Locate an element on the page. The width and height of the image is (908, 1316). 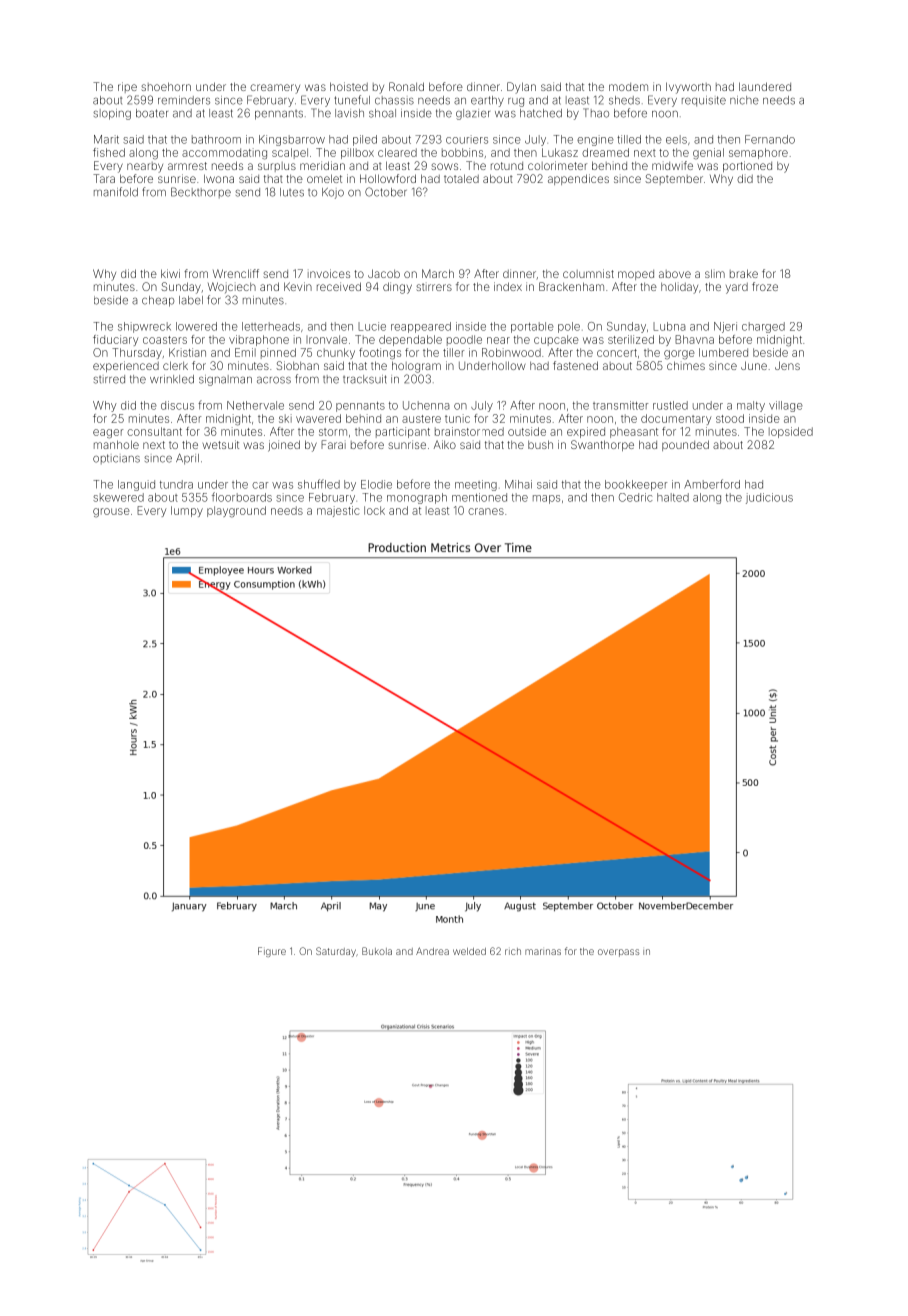
cranes is located at coordinates (486, 511).
